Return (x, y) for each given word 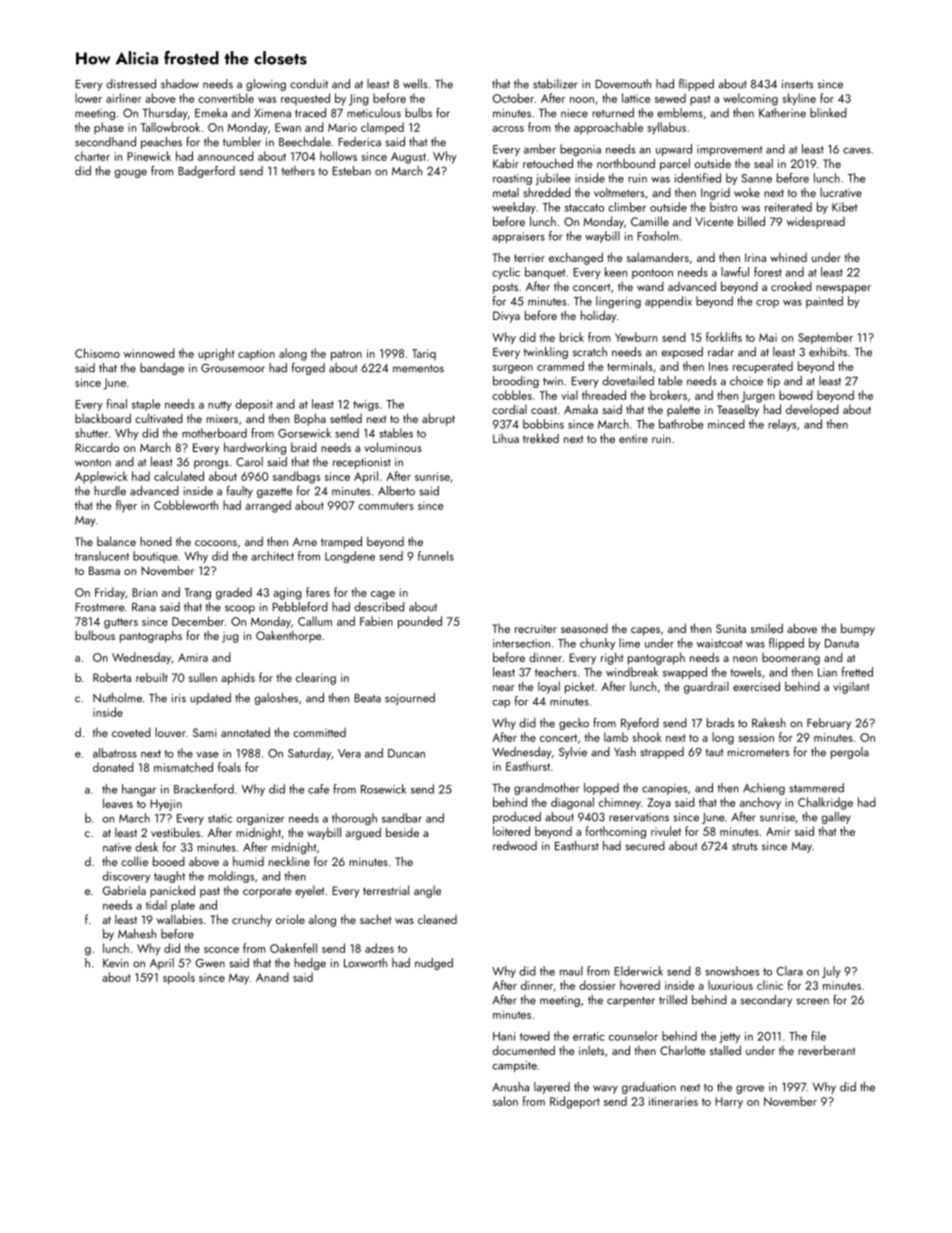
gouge (130, 173)
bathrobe (681, 424)
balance (116, 541)
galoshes (276, 699)
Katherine (782, 113)
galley (836, 818)
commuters (386, 506)
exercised (756, 686)
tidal (156, 905)
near (503, 688)
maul (571, 971)
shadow (180, 84)
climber (627, 207)
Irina (755, 257)
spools (179, 978)
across (508, 129)
